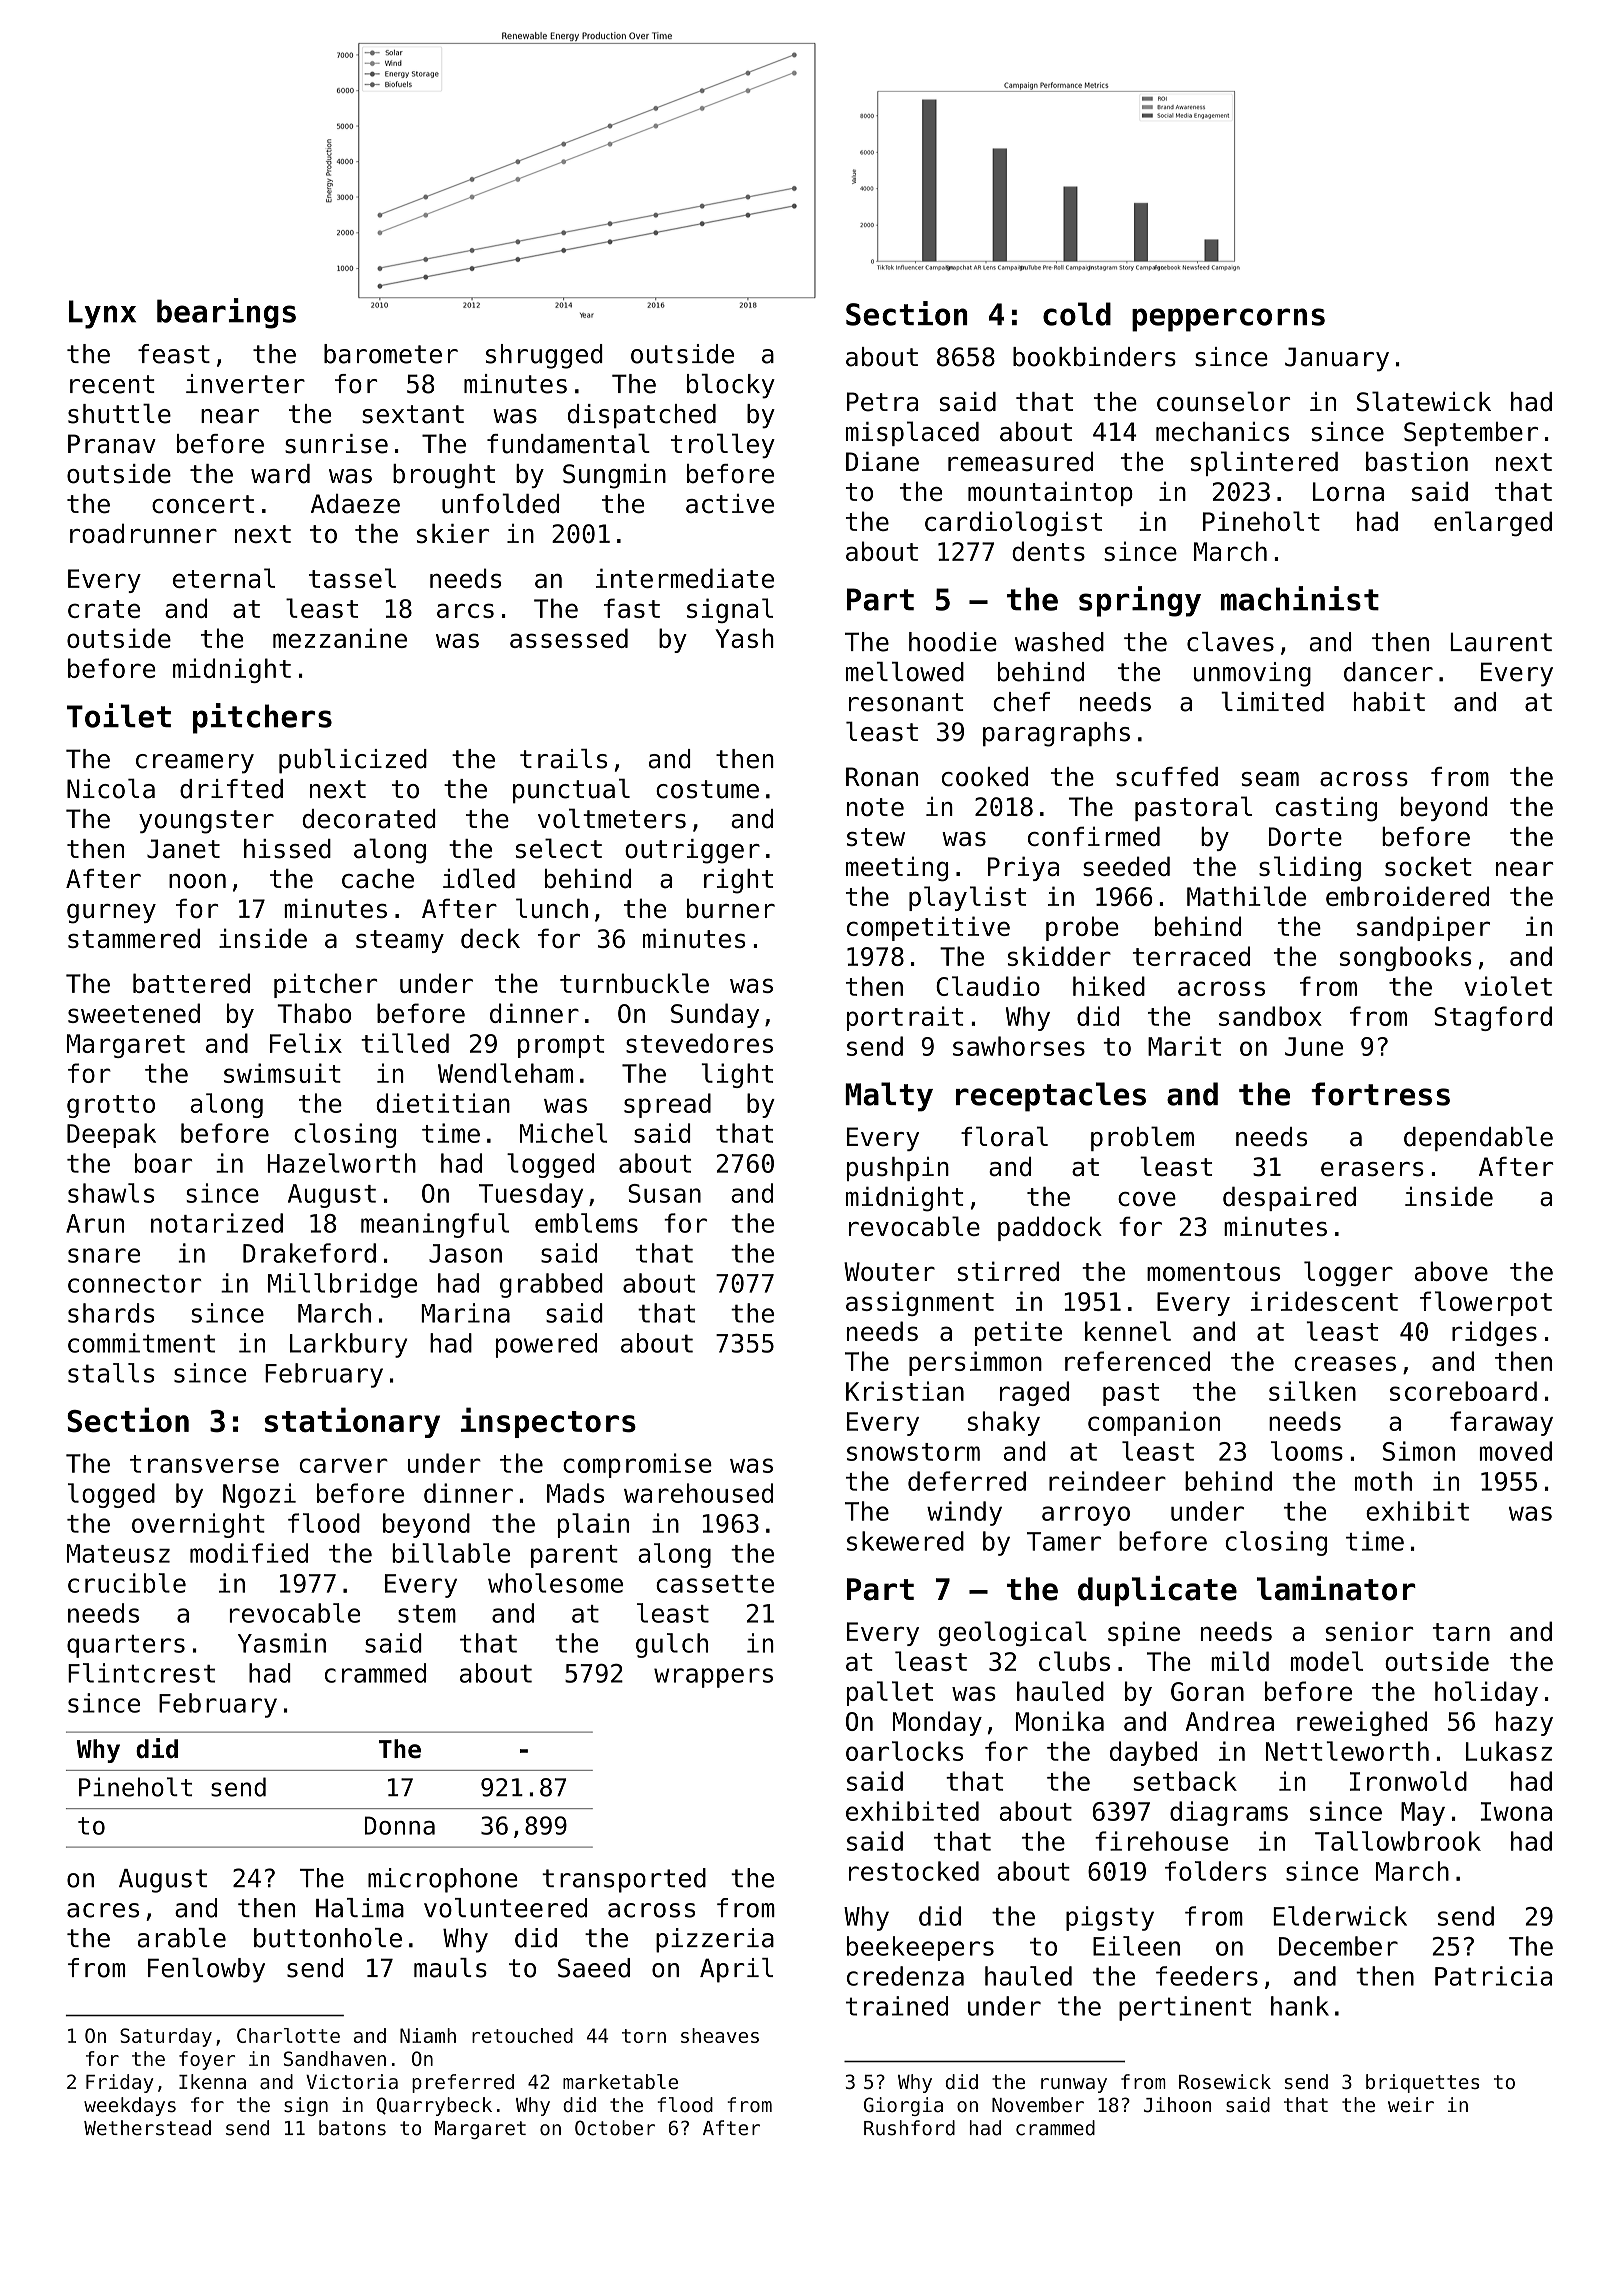 Image resolution: width=1620 pixels, height=2292 pixels. I want to click on transverse, so click(204, 1464).
